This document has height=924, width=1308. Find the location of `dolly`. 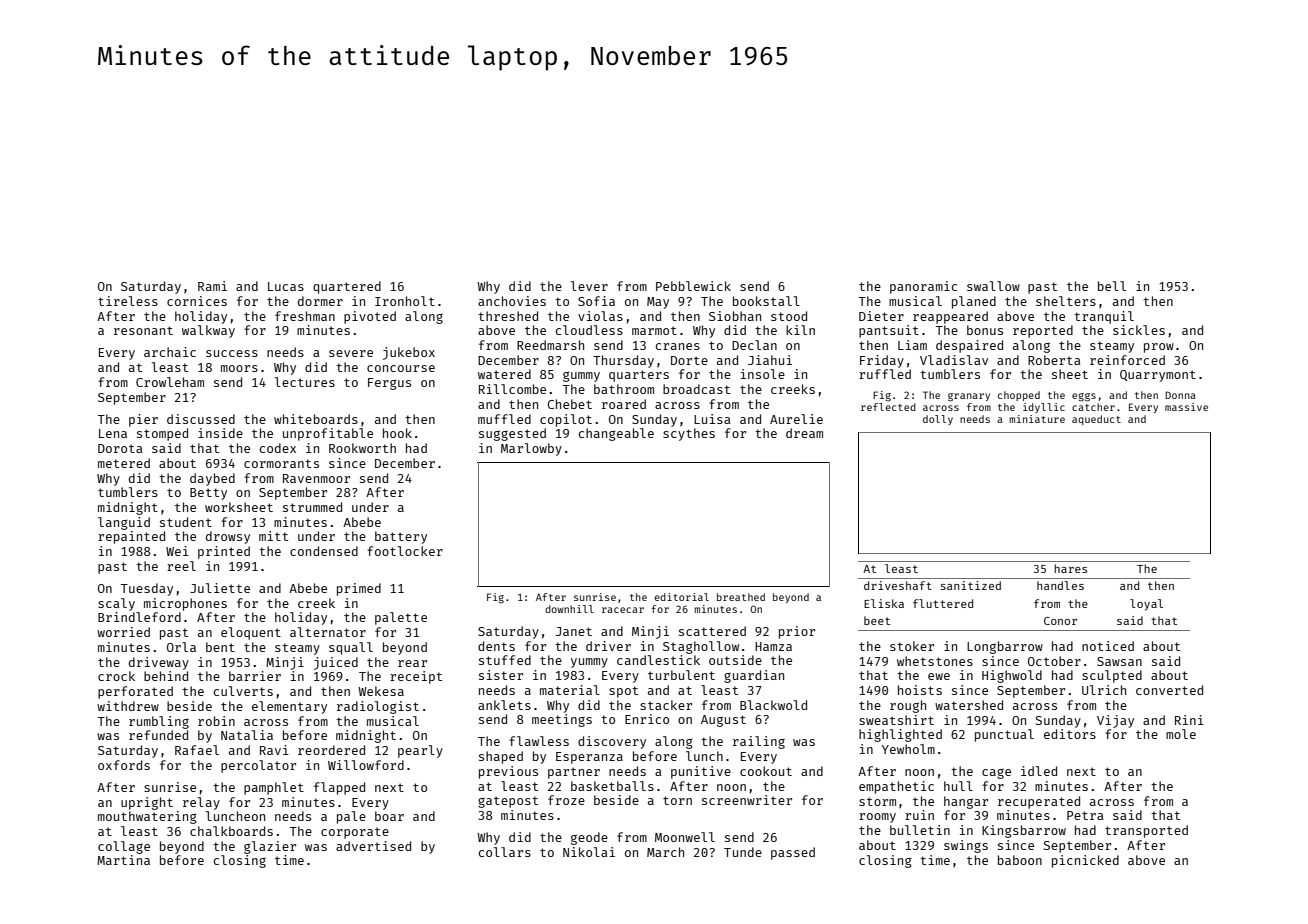

dolly is located at coordinates (938, 420).
